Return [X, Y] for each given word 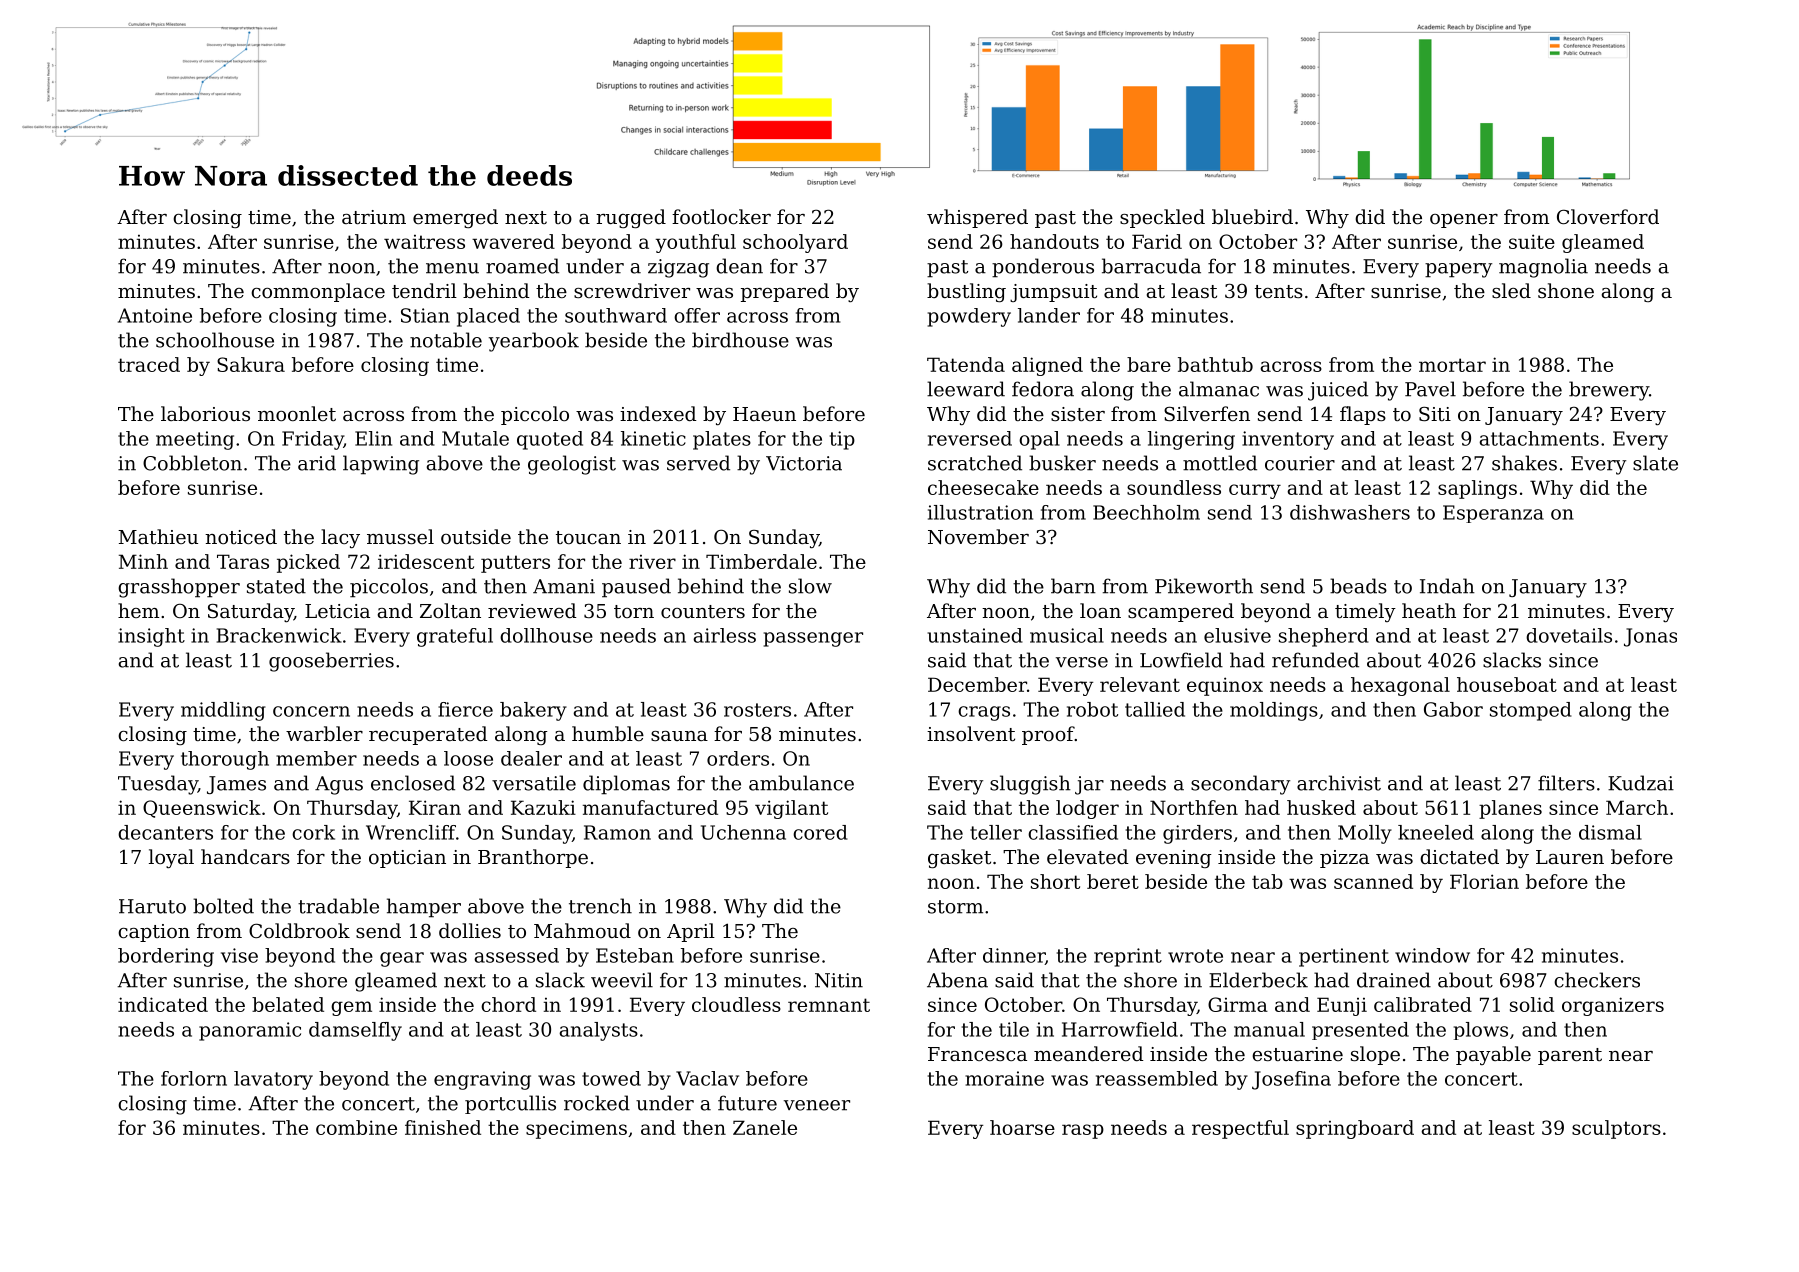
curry [1255, 491]
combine [356, 1127]
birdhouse [740, 340]
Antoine [155, 315]
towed [611, 1078]
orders [738, 758]
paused [636, 588]
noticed [241, 536]
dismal [1610, 832]
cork [313, 832]
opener [1464, 221]
